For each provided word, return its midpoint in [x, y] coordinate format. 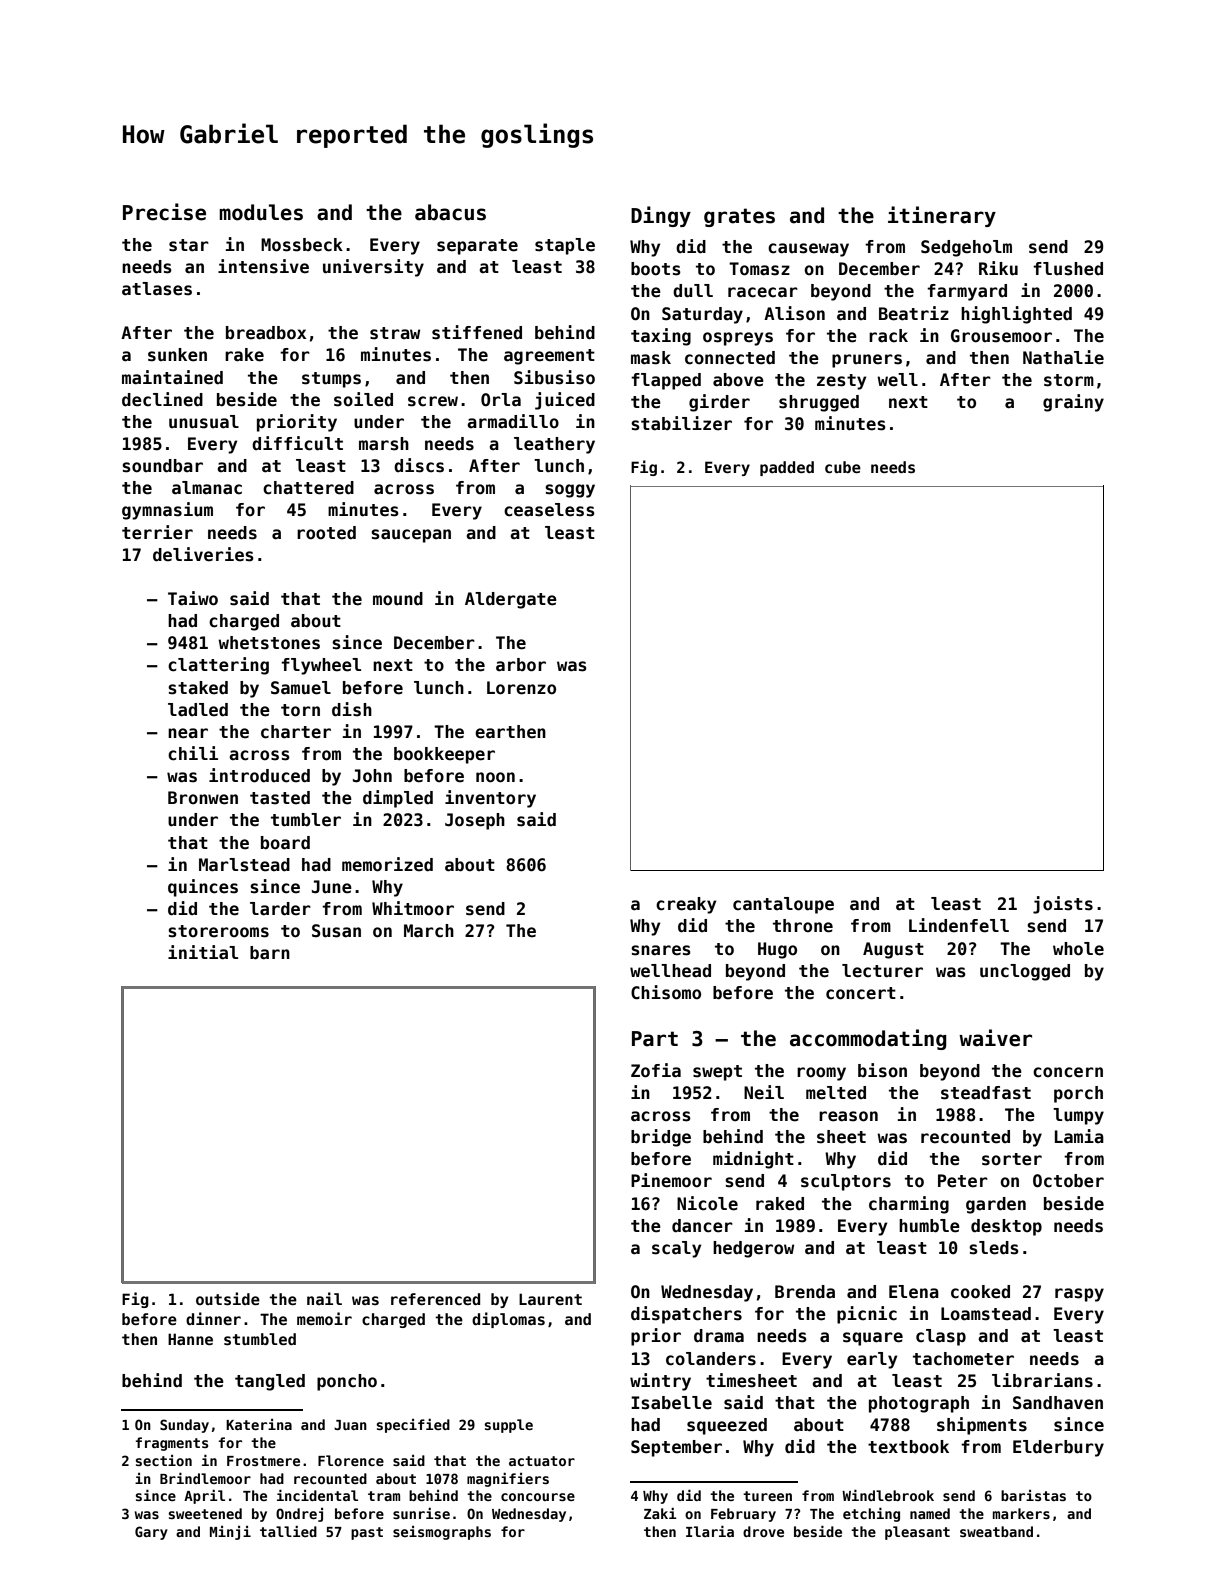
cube [843, 467]
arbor [521, 665]
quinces [203, 888]
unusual [204, 422]
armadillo [513, 421]
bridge [661, 1138]
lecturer [882, 971]
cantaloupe [783, 905]
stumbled [260, 1339]
